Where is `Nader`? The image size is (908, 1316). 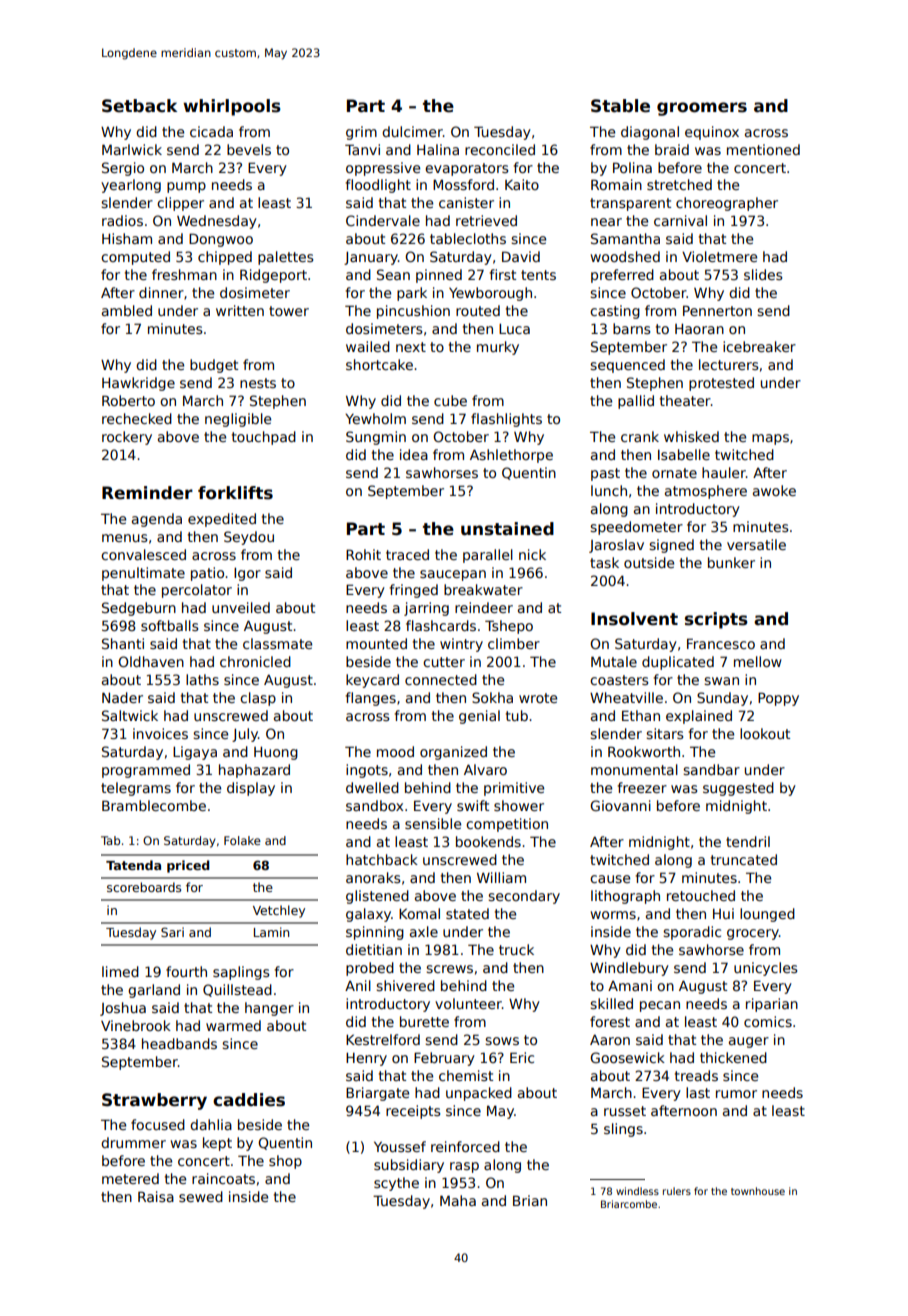 Nader is located at coordinates (122, 697).
